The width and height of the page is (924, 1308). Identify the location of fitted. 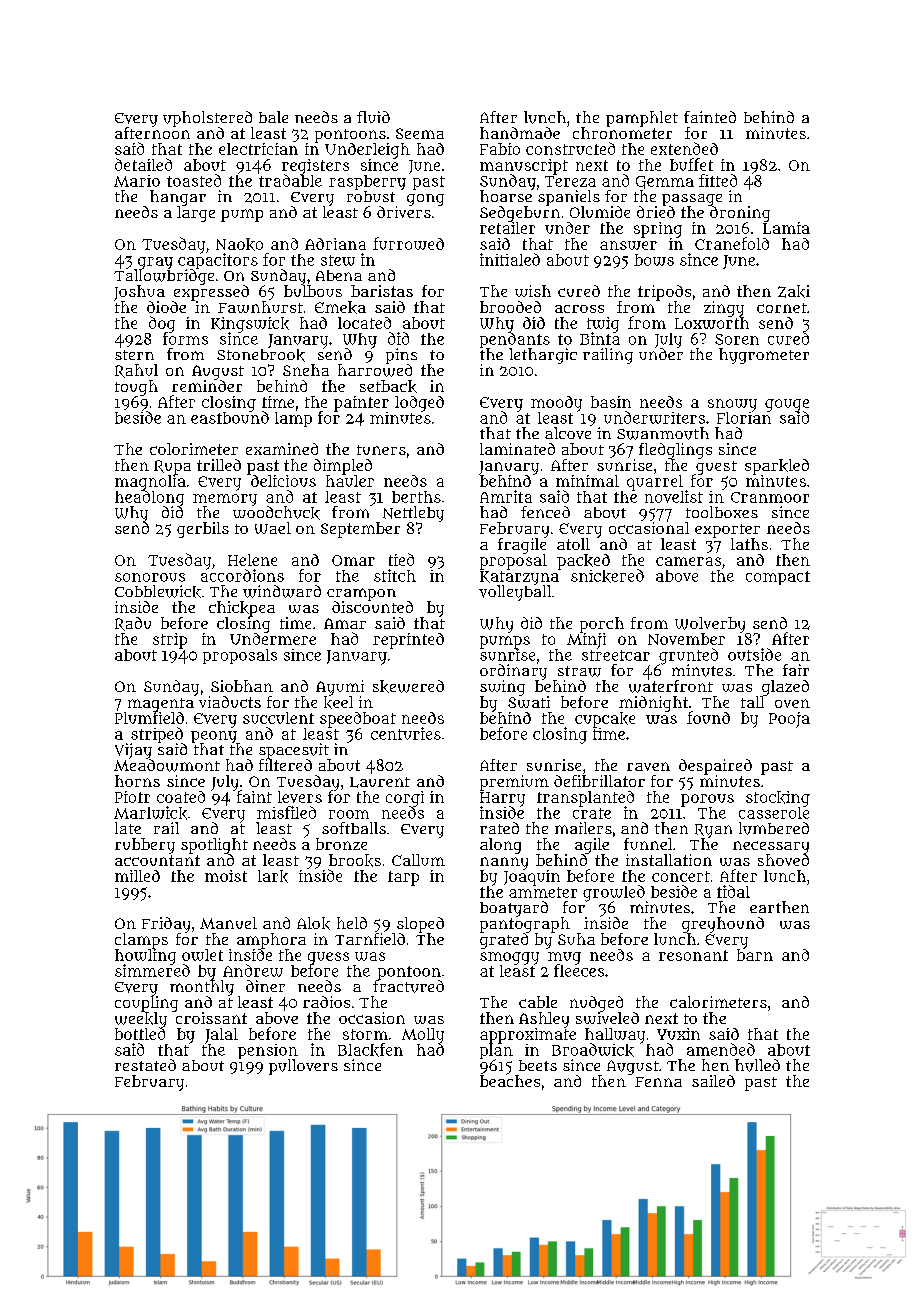
(718, 180).
